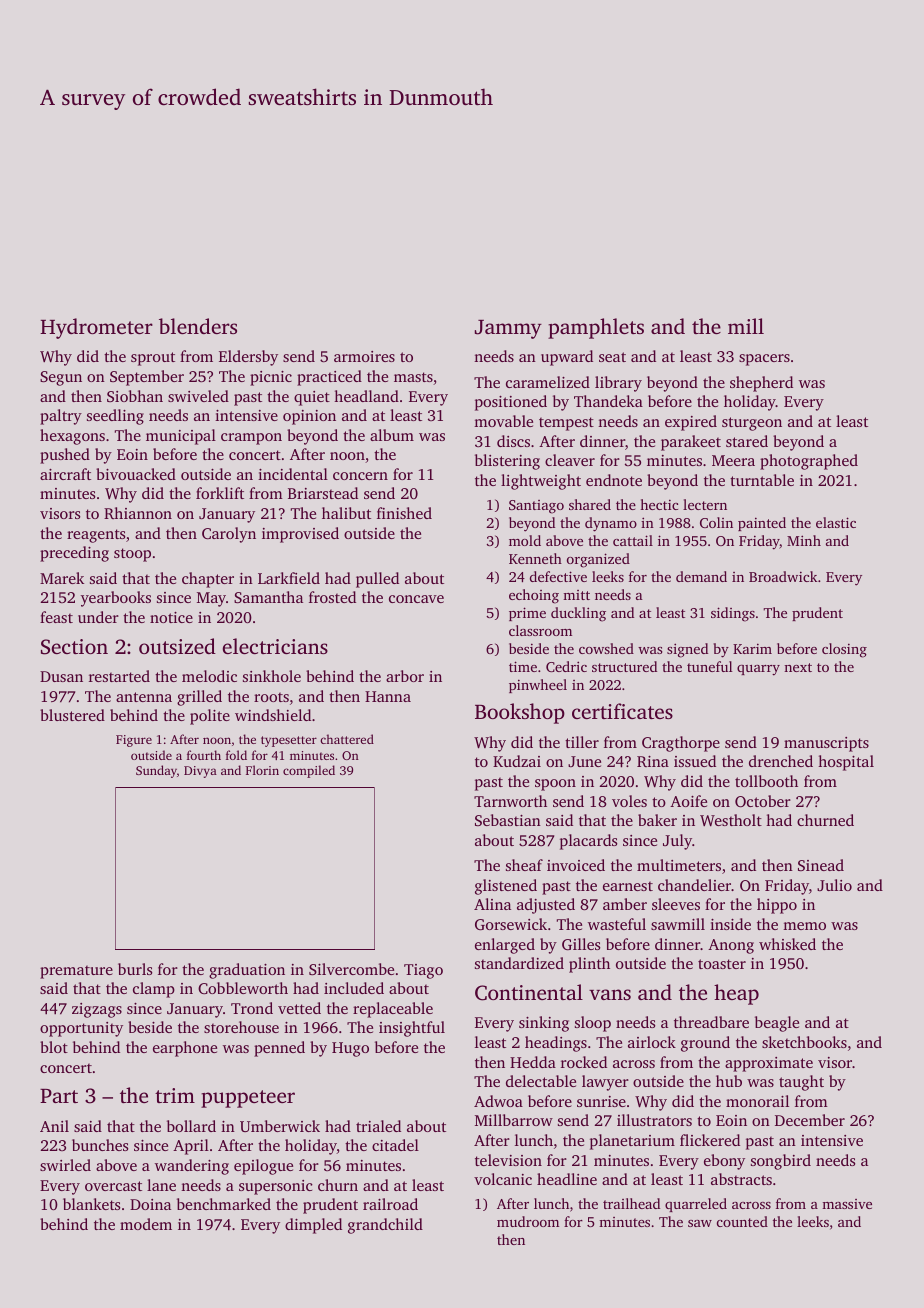 Image resolution: width=924 pixels, height=1308 pixels. What do you see at coordinates (762, 480) in the screenshot?
I see `turntable` at bounding box center [762, 480].
